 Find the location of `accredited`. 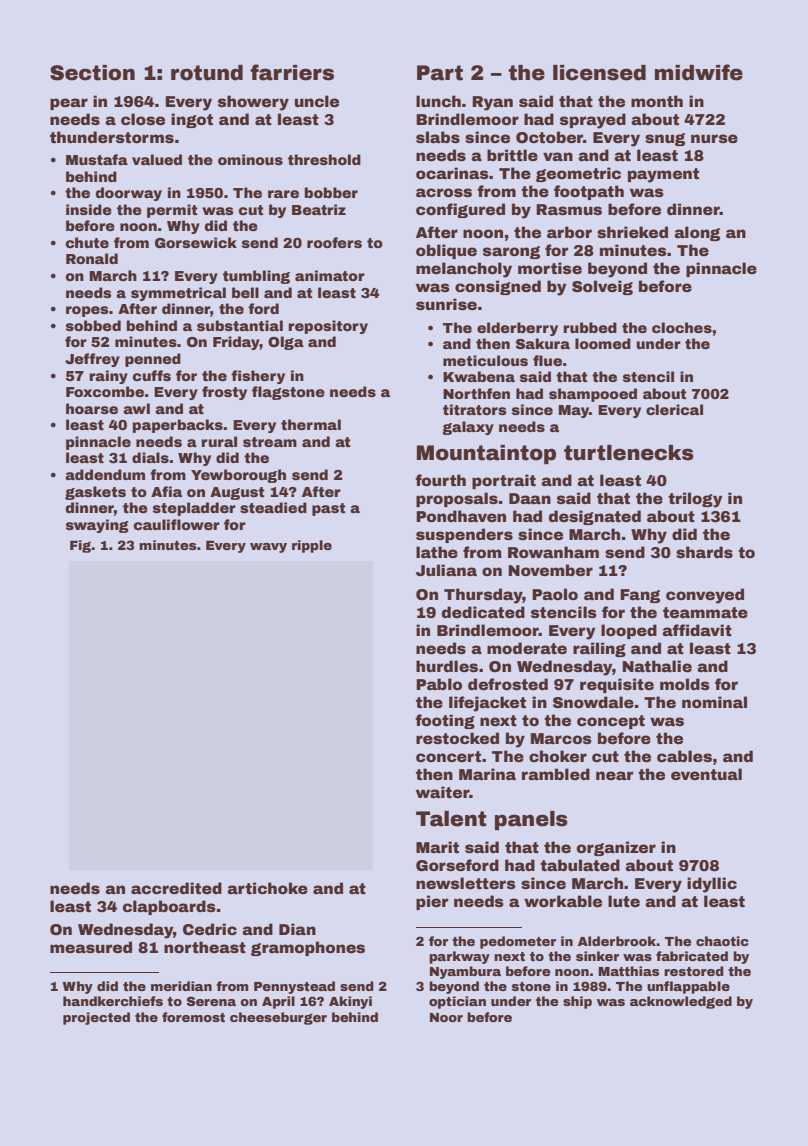

accredited is located at coordinates (176, 888).
